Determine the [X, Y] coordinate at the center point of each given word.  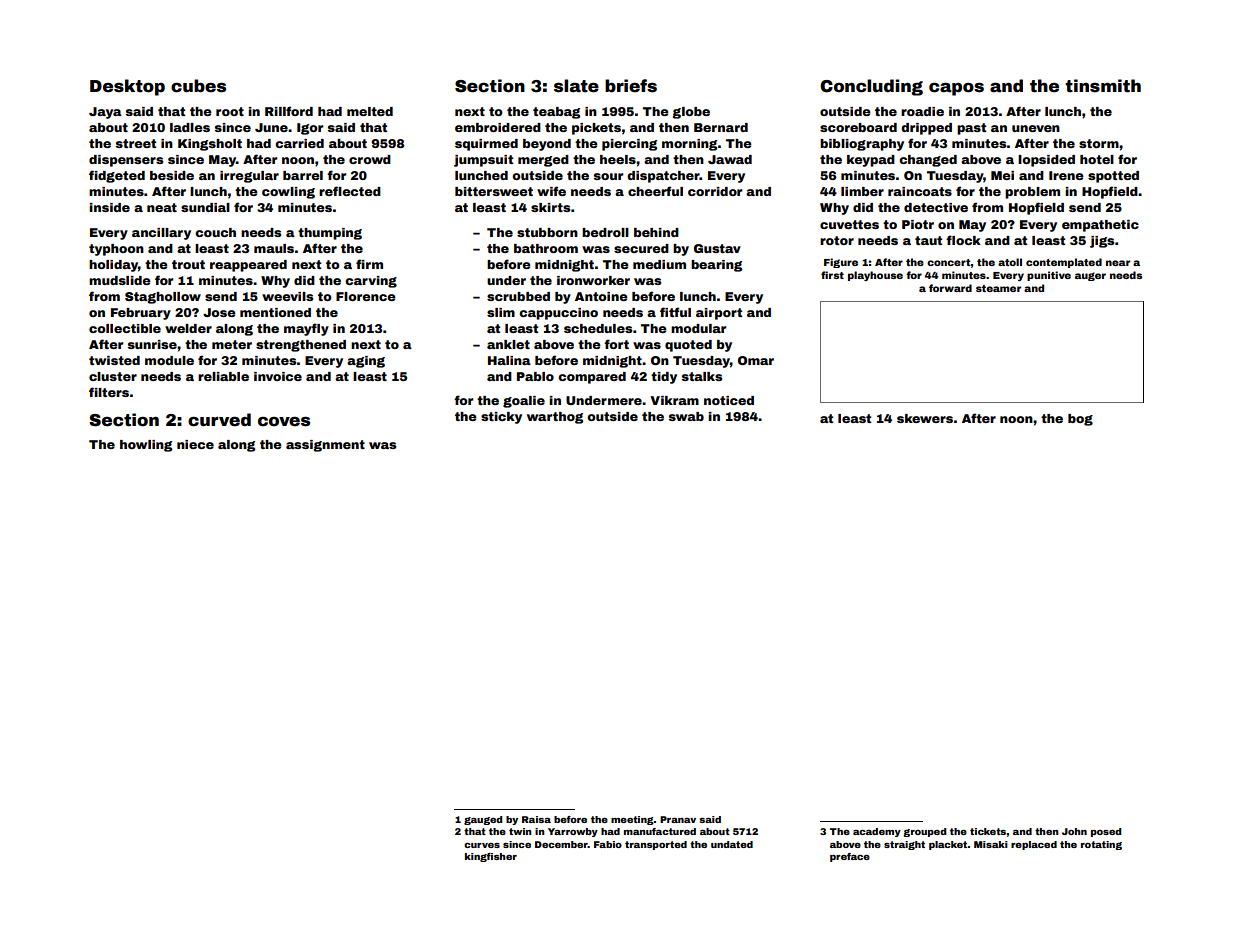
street [136, 143]
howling [146, 446]
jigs [1102, 242]
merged [543, 161]
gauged [483, 820]
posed [1106, 832]
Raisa [536, 819]
